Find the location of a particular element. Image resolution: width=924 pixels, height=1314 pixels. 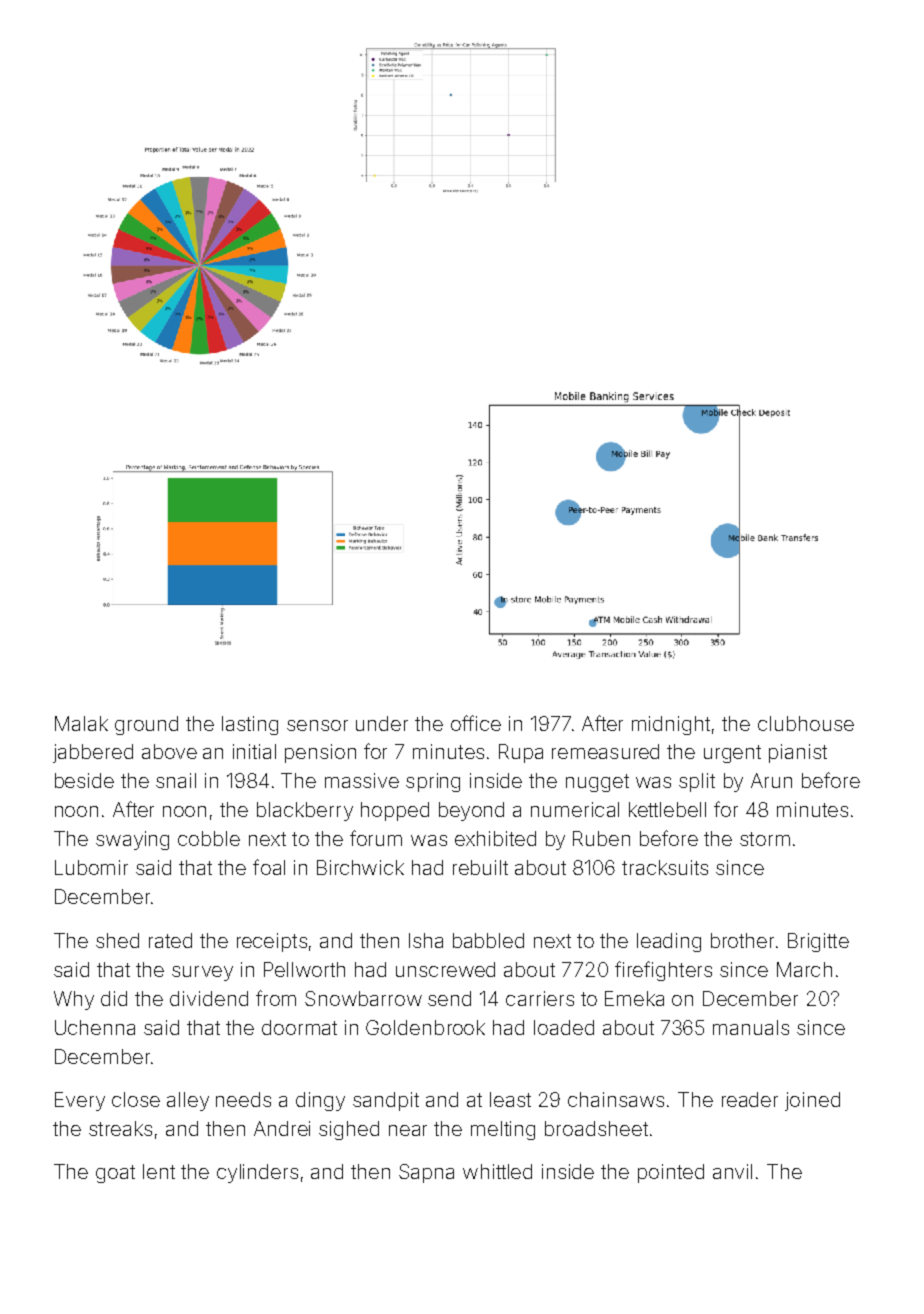

forum is located at coordinates (376, 838).
